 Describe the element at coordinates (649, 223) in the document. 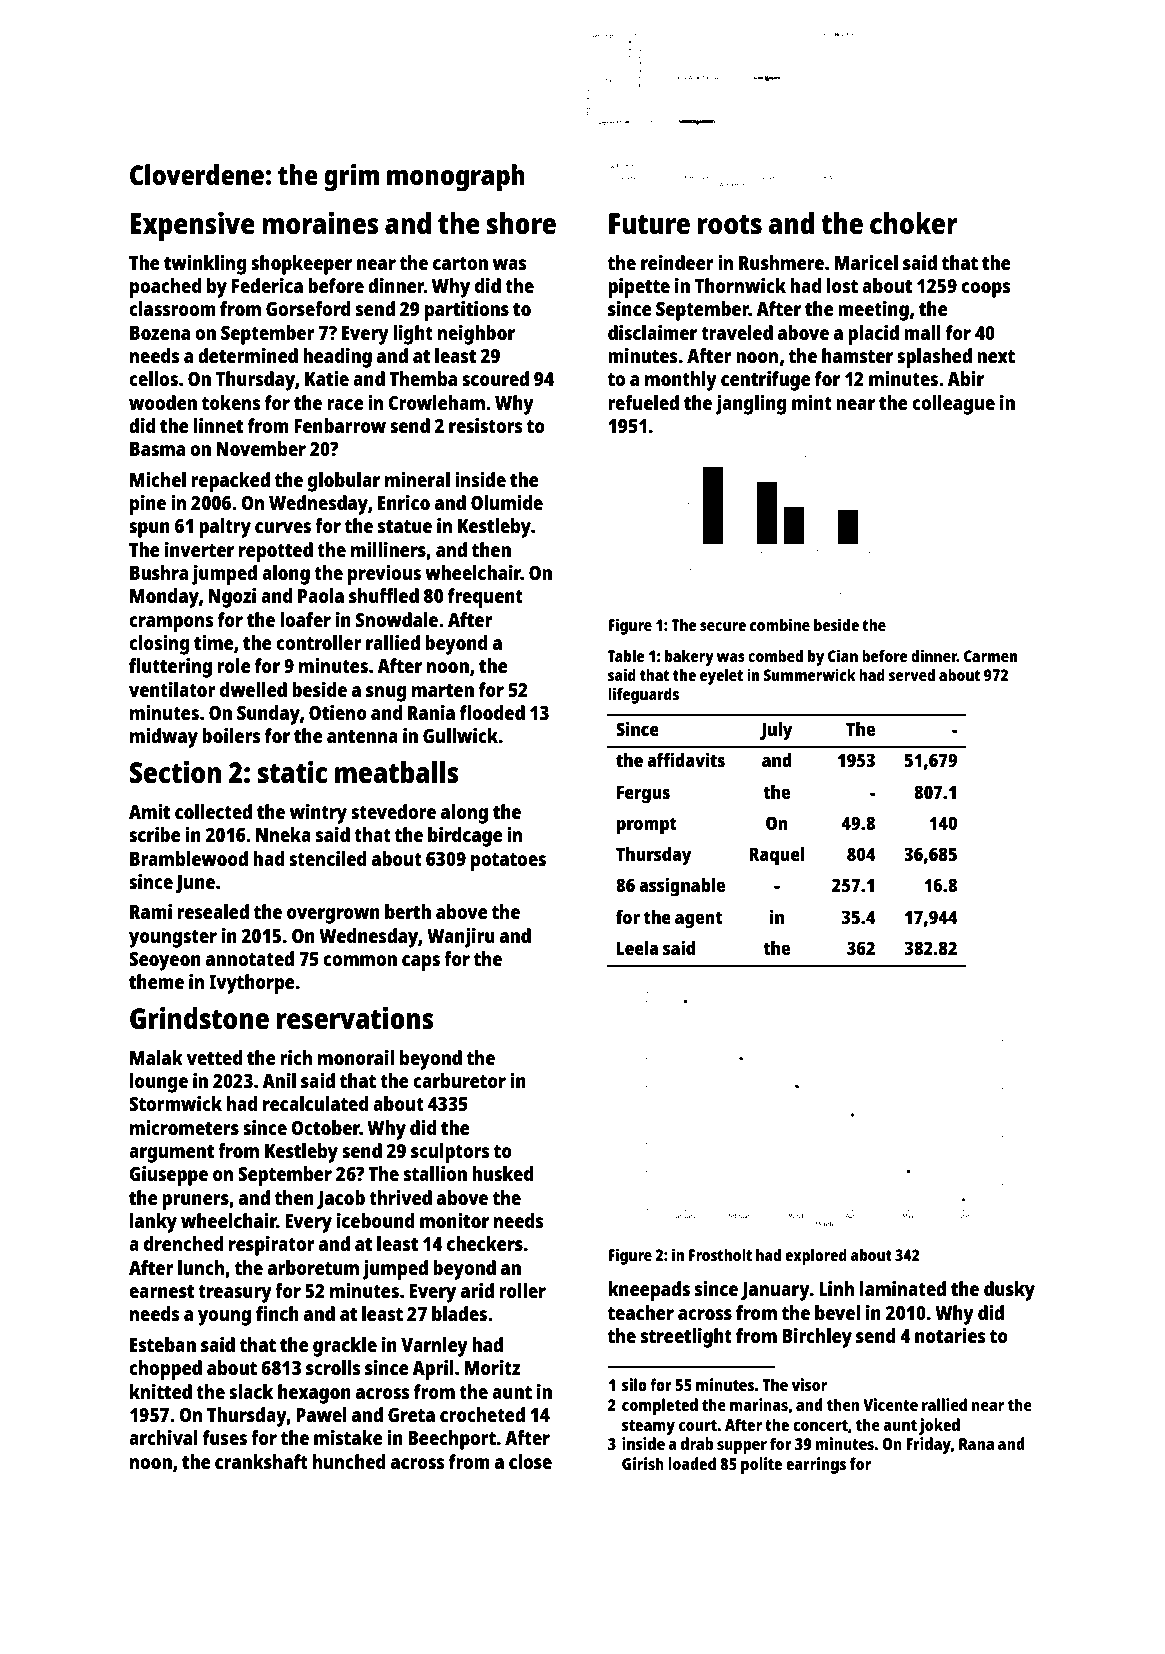

I see `Future` at that location.
